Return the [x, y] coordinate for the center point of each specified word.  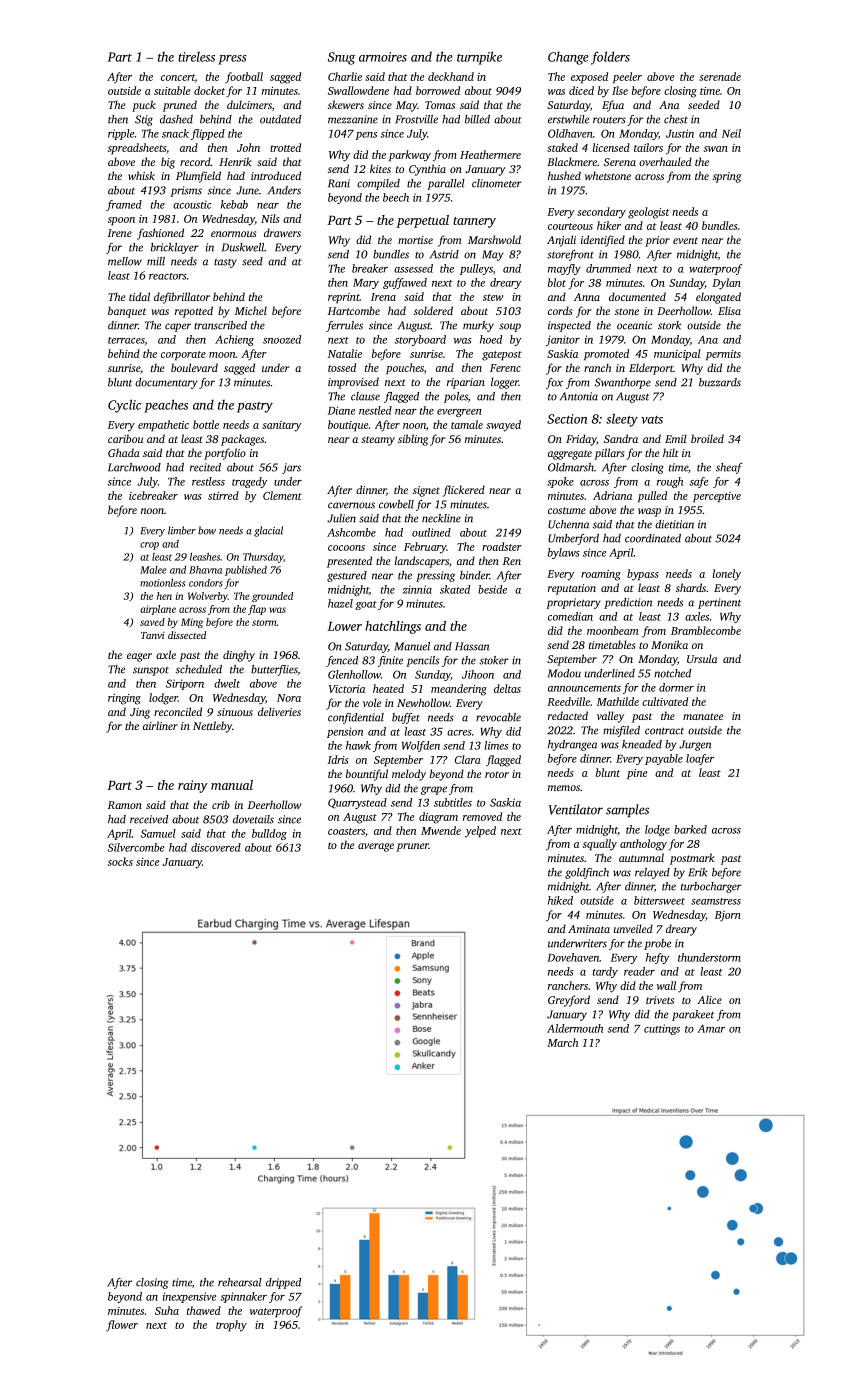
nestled [375, 410]
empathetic [163, 425]
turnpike [479, 58]
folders [610, 58]
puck [144, 106]
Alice [709, 999]
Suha [167, 1310]
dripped [283, 1283]
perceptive [717, 497]
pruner [412, 847]
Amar [711, 1028]
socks [120, 861]
